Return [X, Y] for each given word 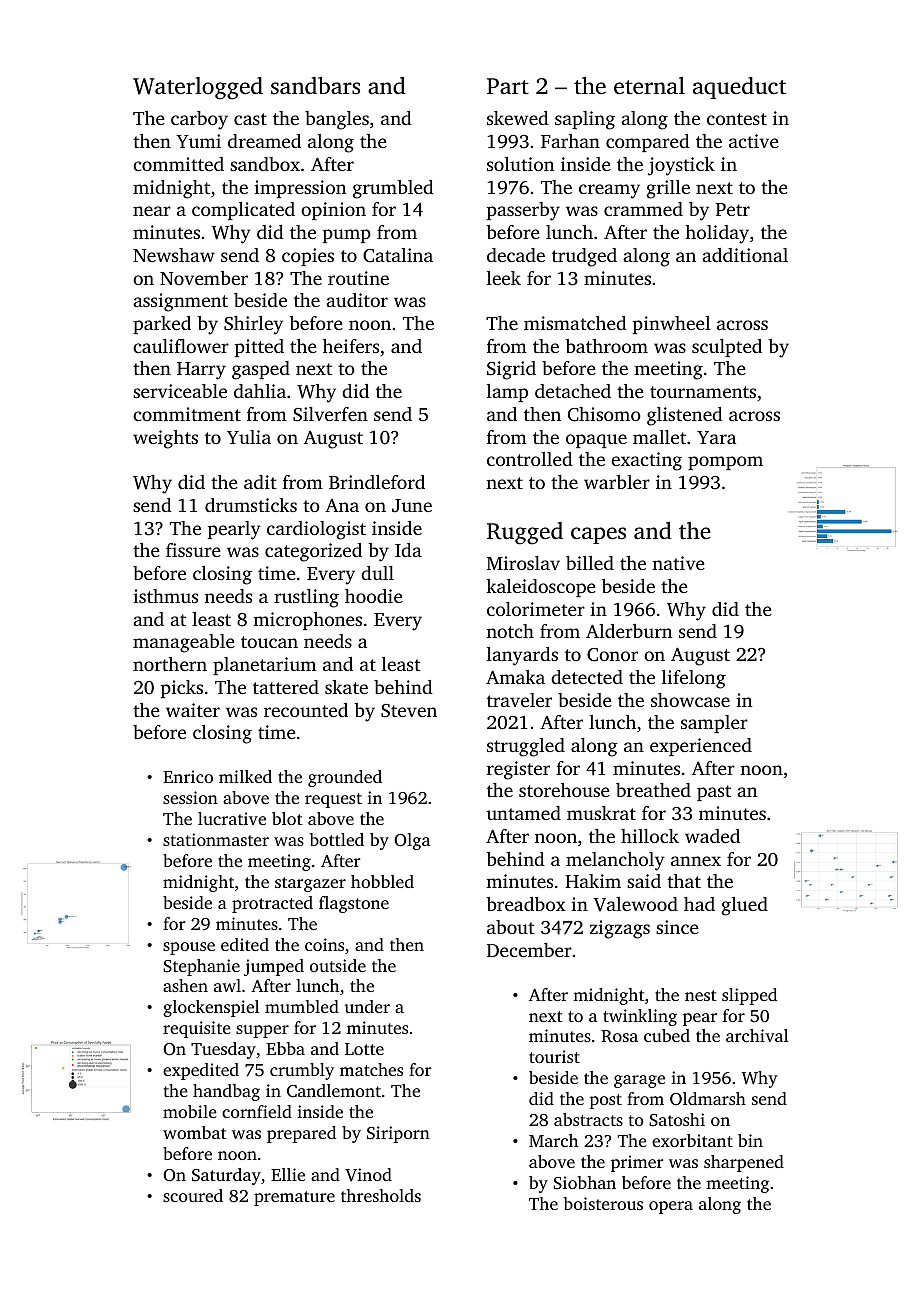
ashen [185, 985]
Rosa [619, 1036]
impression [300, 189]
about [511, 927]
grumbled [393, 189]
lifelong [694, 679]
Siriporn [398, 1134]
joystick [681, 166]
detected [587, 677]
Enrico [188, 776]
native [678, 563]
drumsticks [251, 505]
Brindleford [377, 482]
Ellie [288, 1174]
